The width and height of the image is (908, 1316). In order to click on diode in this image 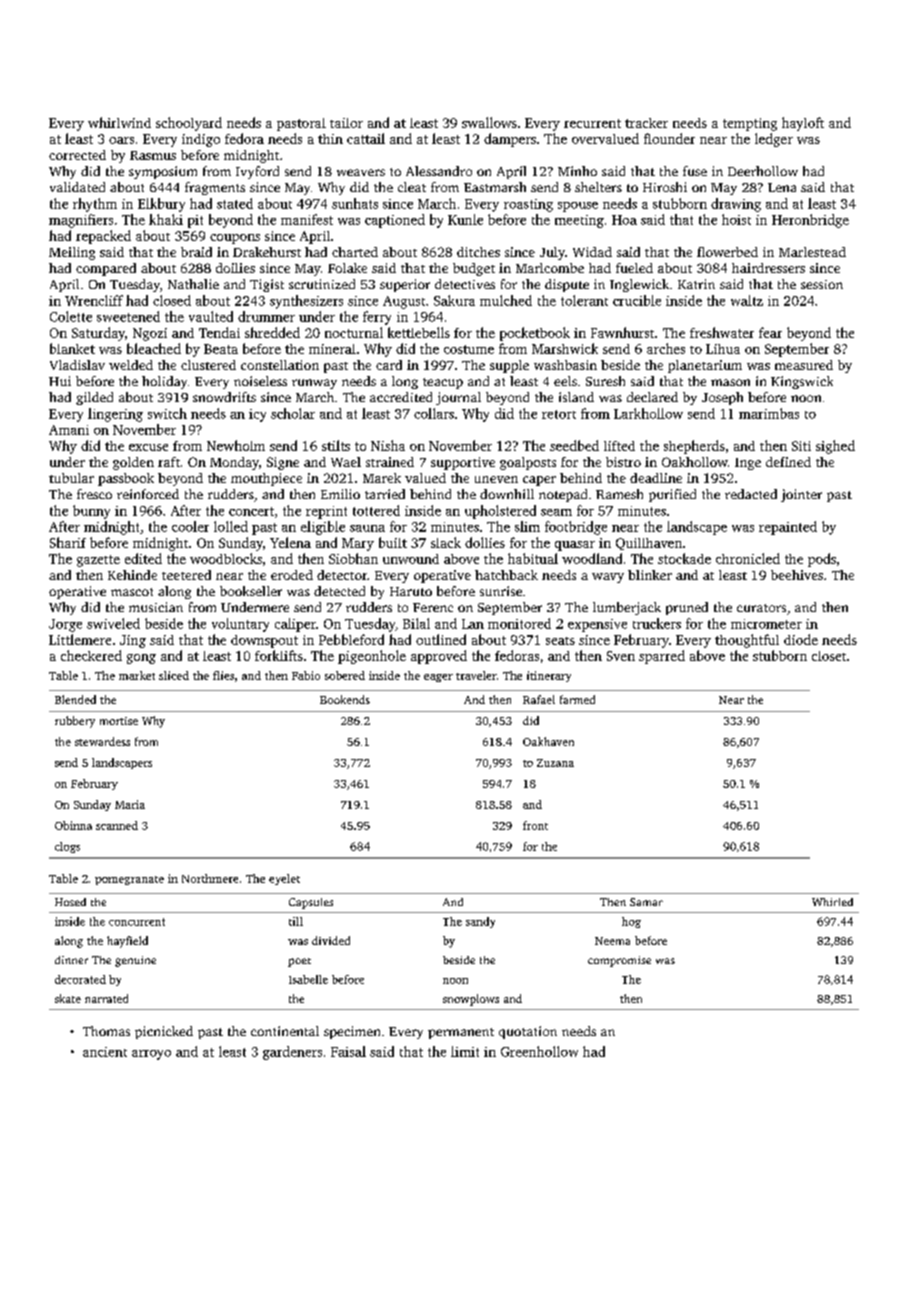, I will do `click(801, 639)`.
